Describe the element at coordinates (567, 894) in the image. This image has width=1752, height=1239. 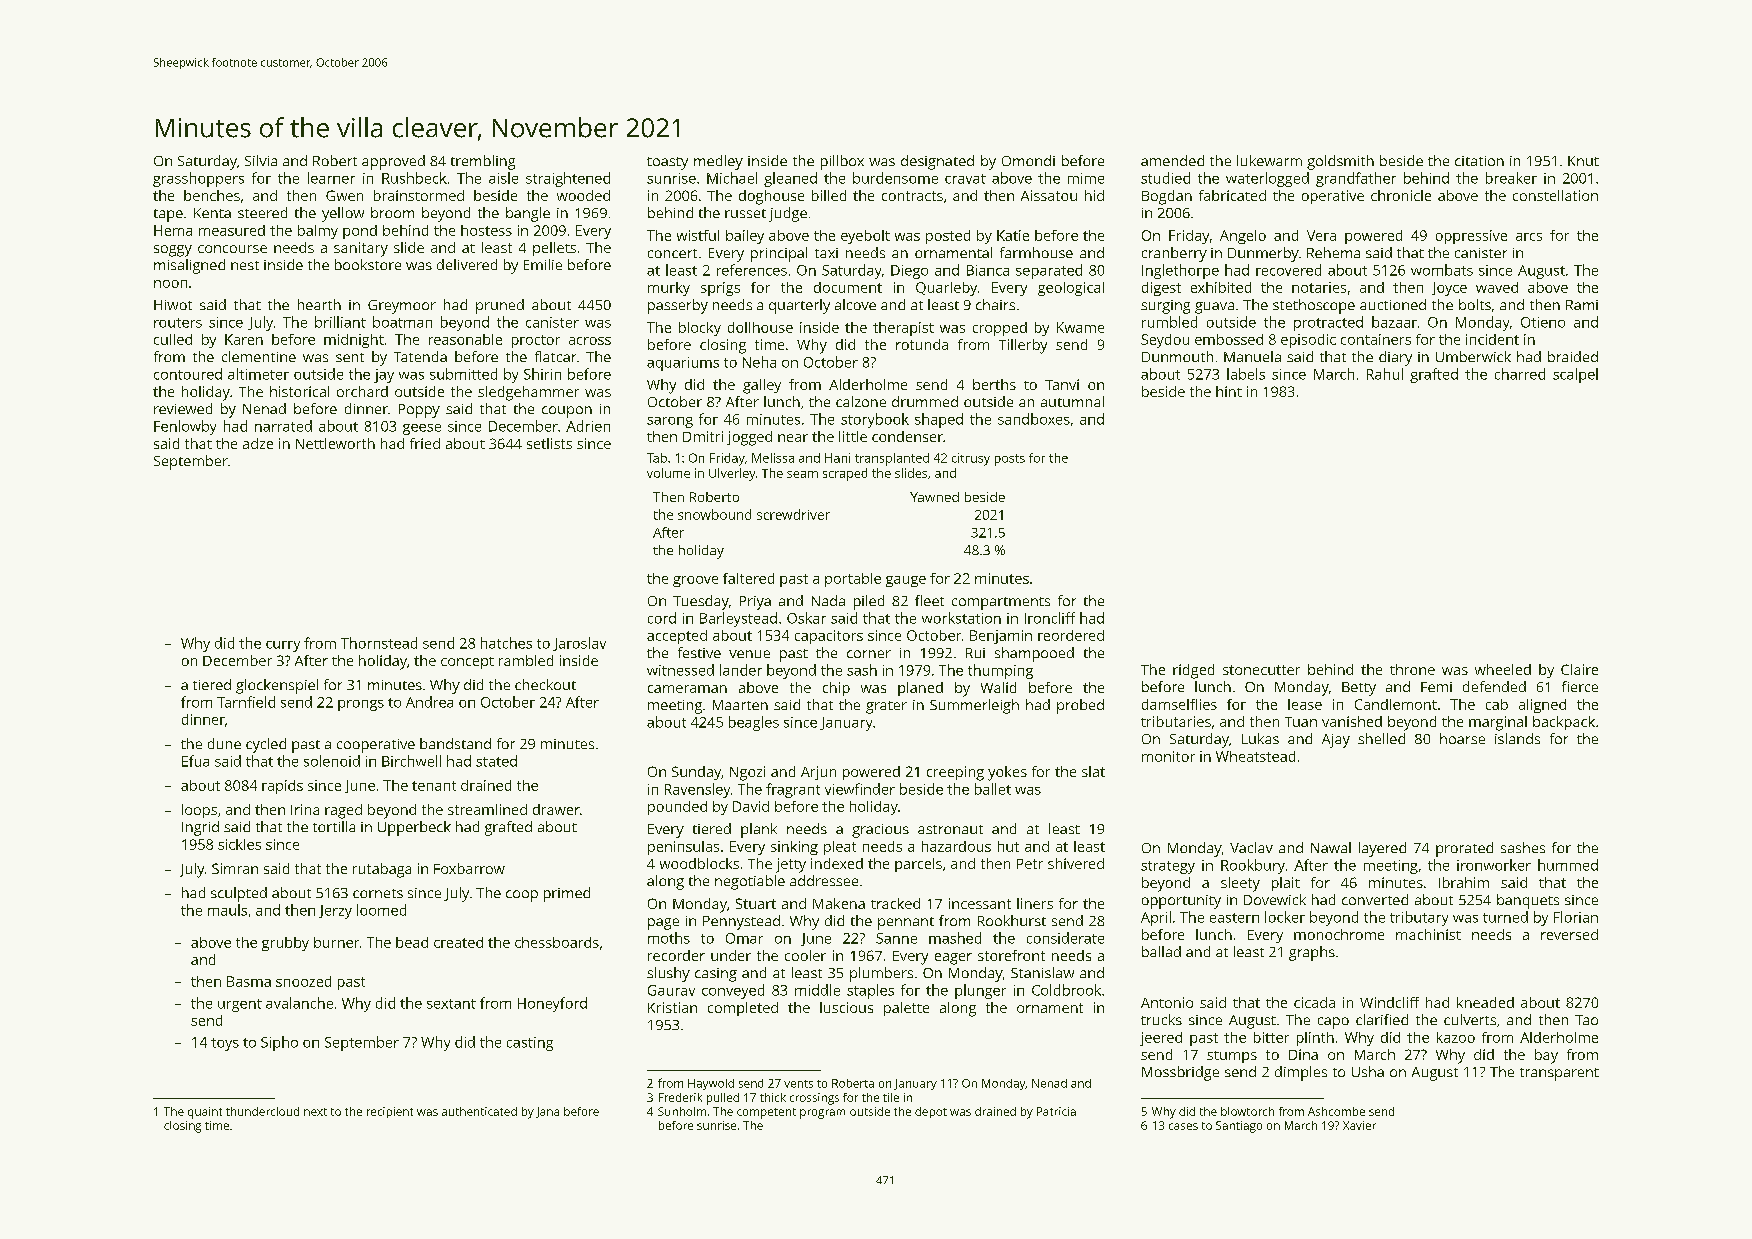
I see `primed` at that location.
